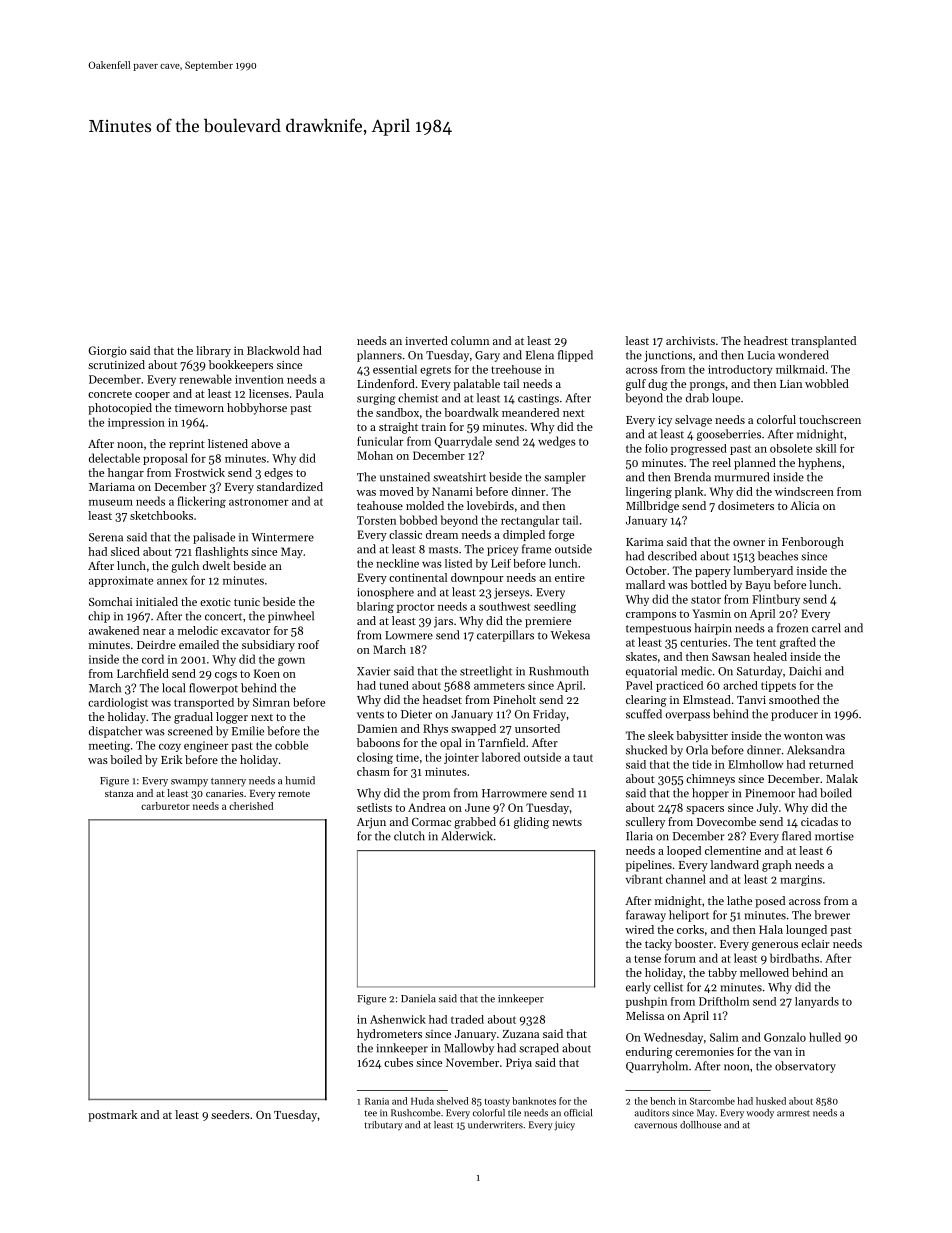 This screenshot has width=952, height=1233. Describe the element at coordinates (119, 794) in the screenshot. I see `stanza` at that location.
